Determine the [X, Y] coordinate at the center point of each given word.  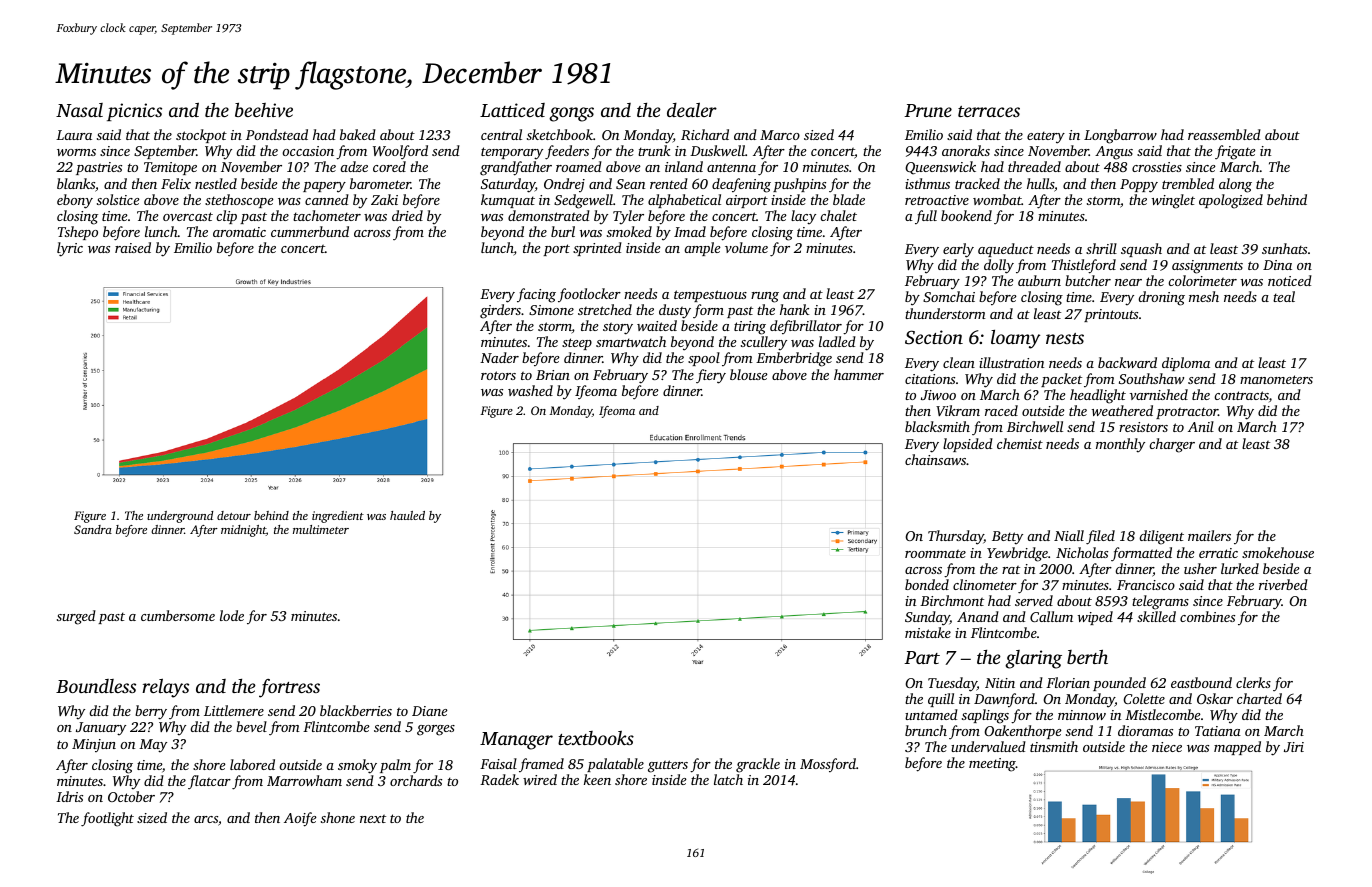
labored [252, 764]
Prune [928, 110]
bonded [927, 584]
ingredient [338, 517]
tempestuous [710, 296]
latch [728, 779]
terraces [989, 111]
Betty [1007, 537]
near [1128, 282]
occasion [308, 151]
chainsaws [935, 459]
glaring [1033, 659]
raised [133, 247]
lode [232, 615]
